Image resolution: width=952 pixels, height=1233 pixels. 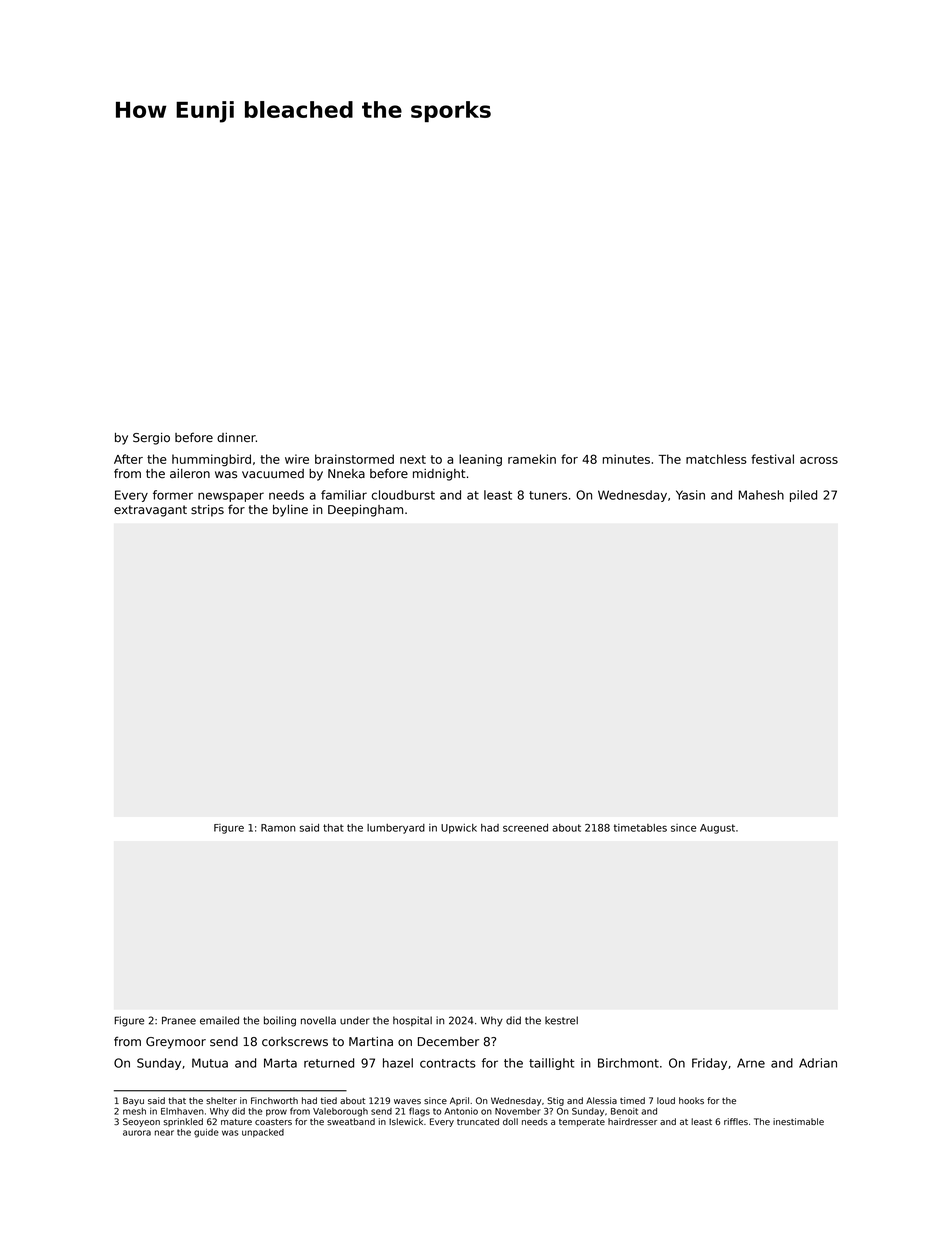 I want to click on timetables, so click(x=640, y=828).
